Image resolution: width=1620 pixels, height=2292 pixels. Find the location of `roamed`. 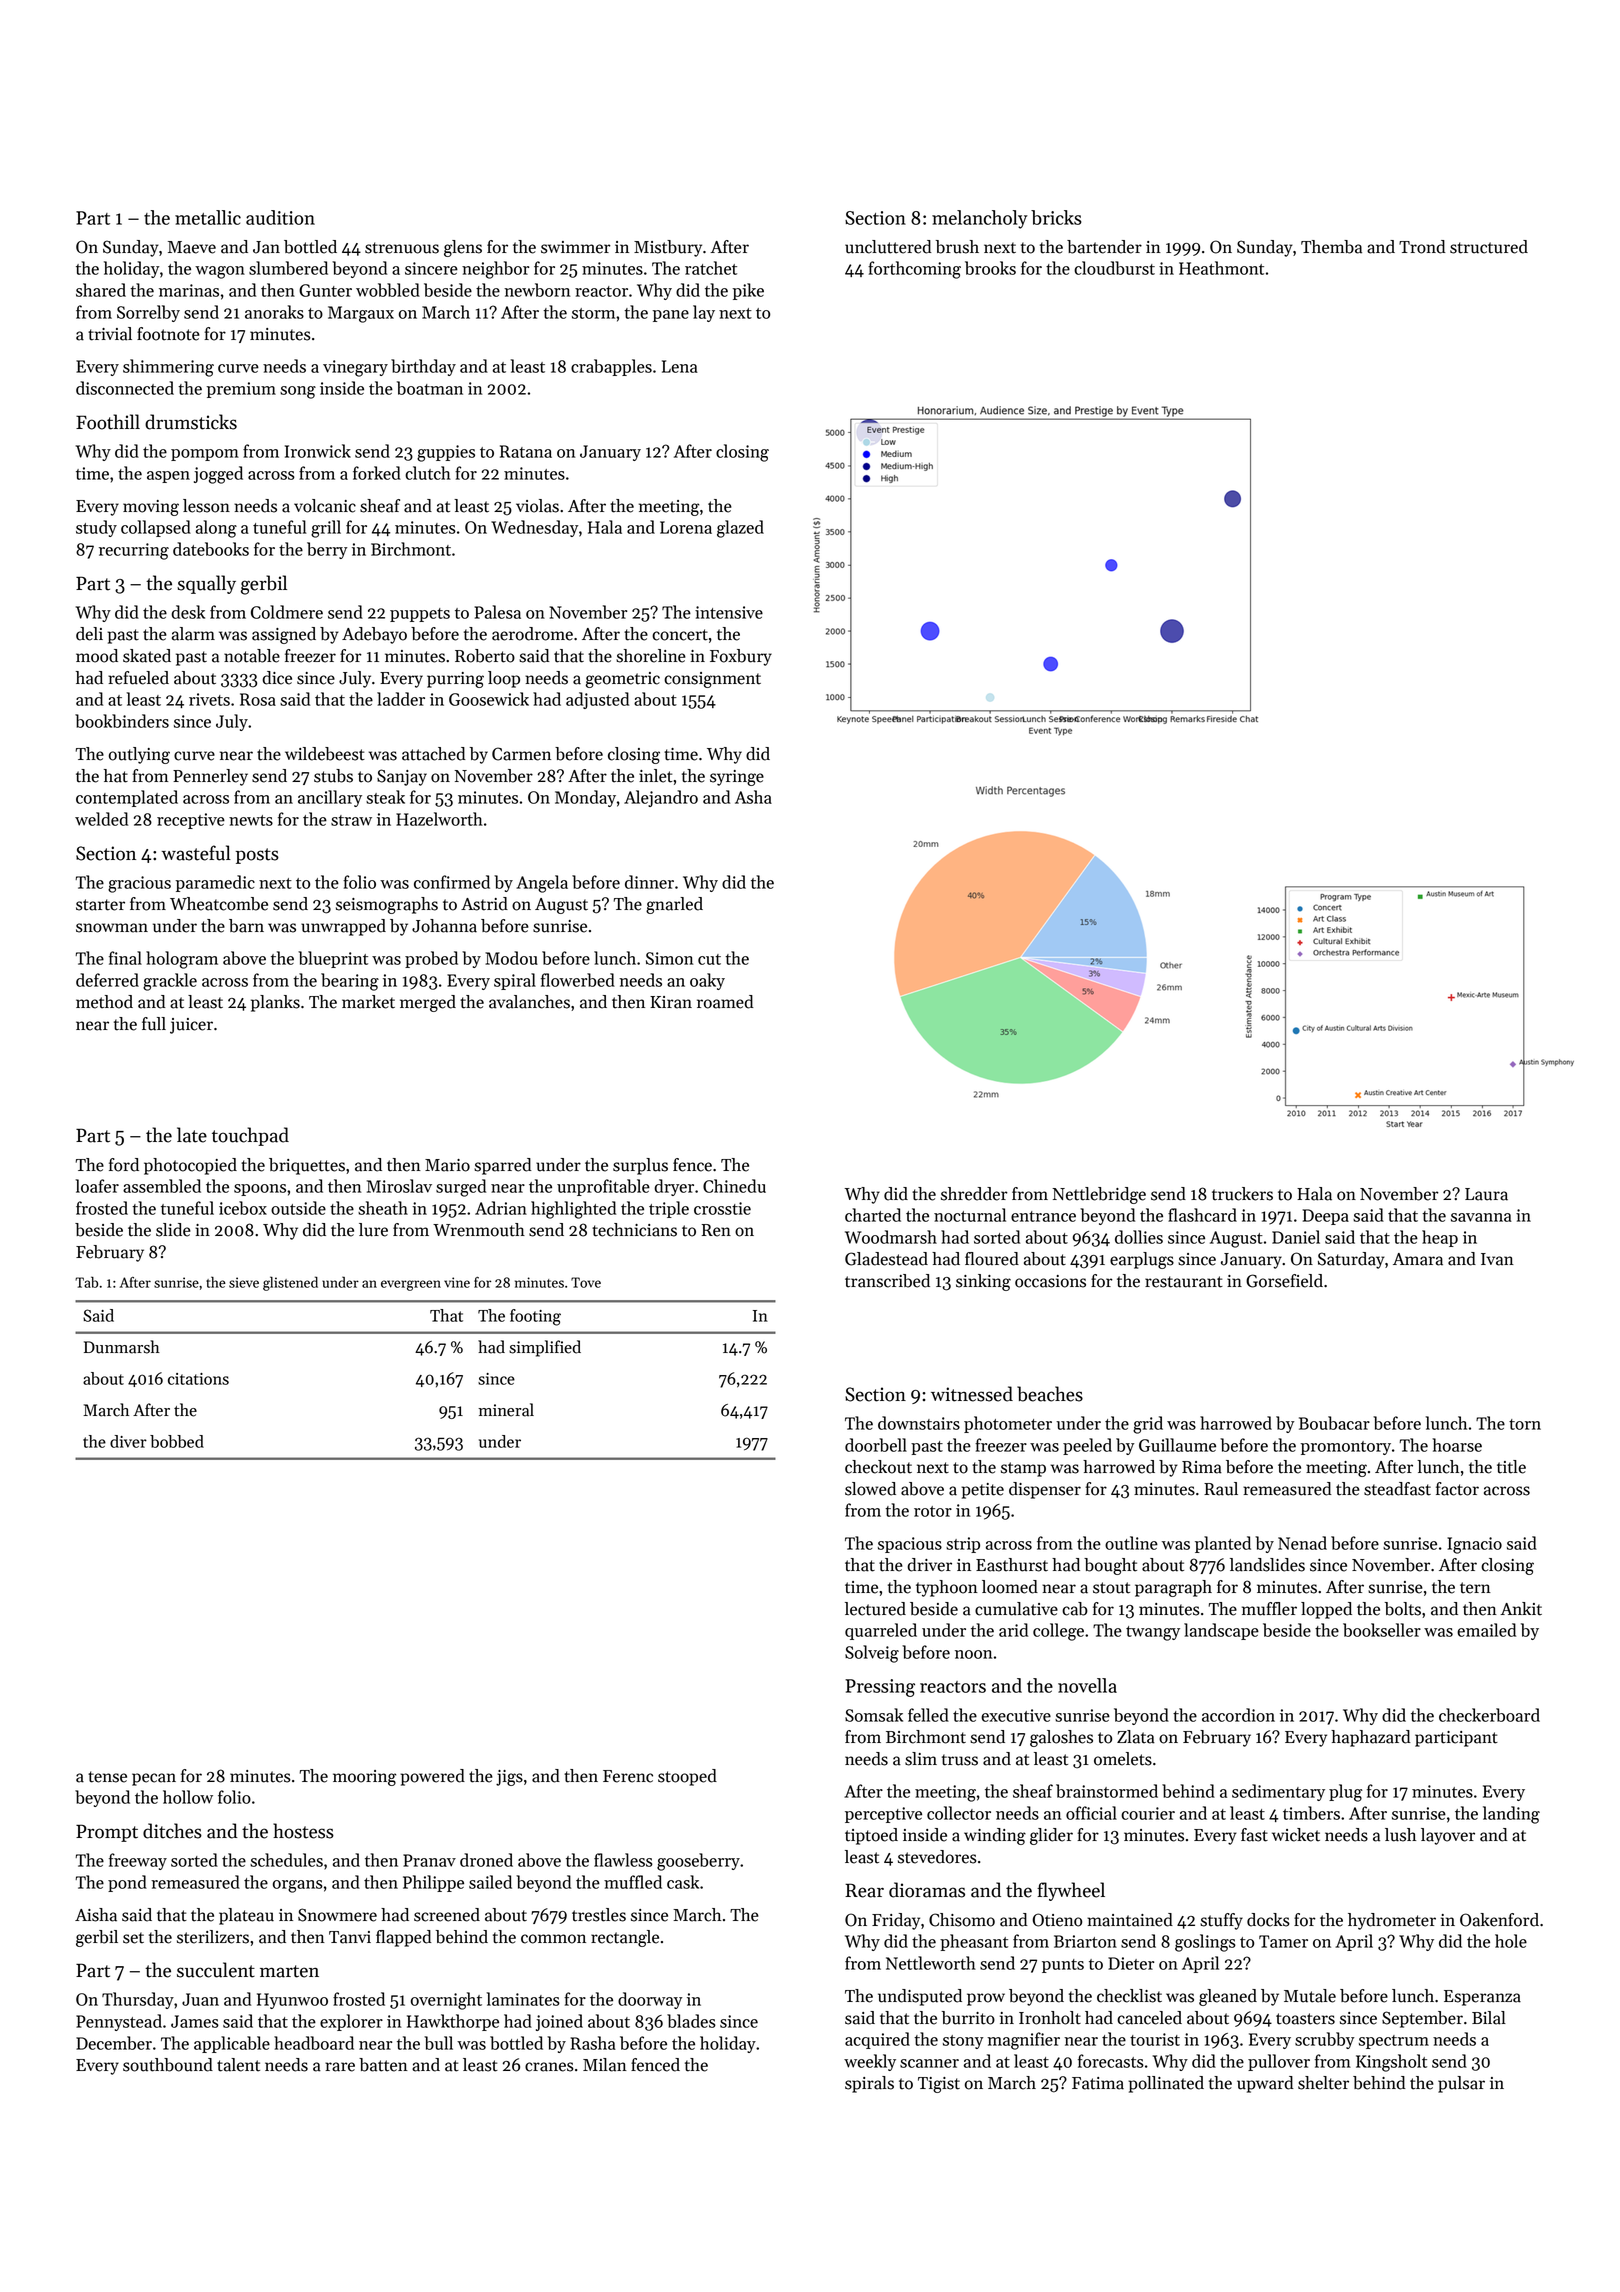

roamed is located at coordinates (725, 1002).
